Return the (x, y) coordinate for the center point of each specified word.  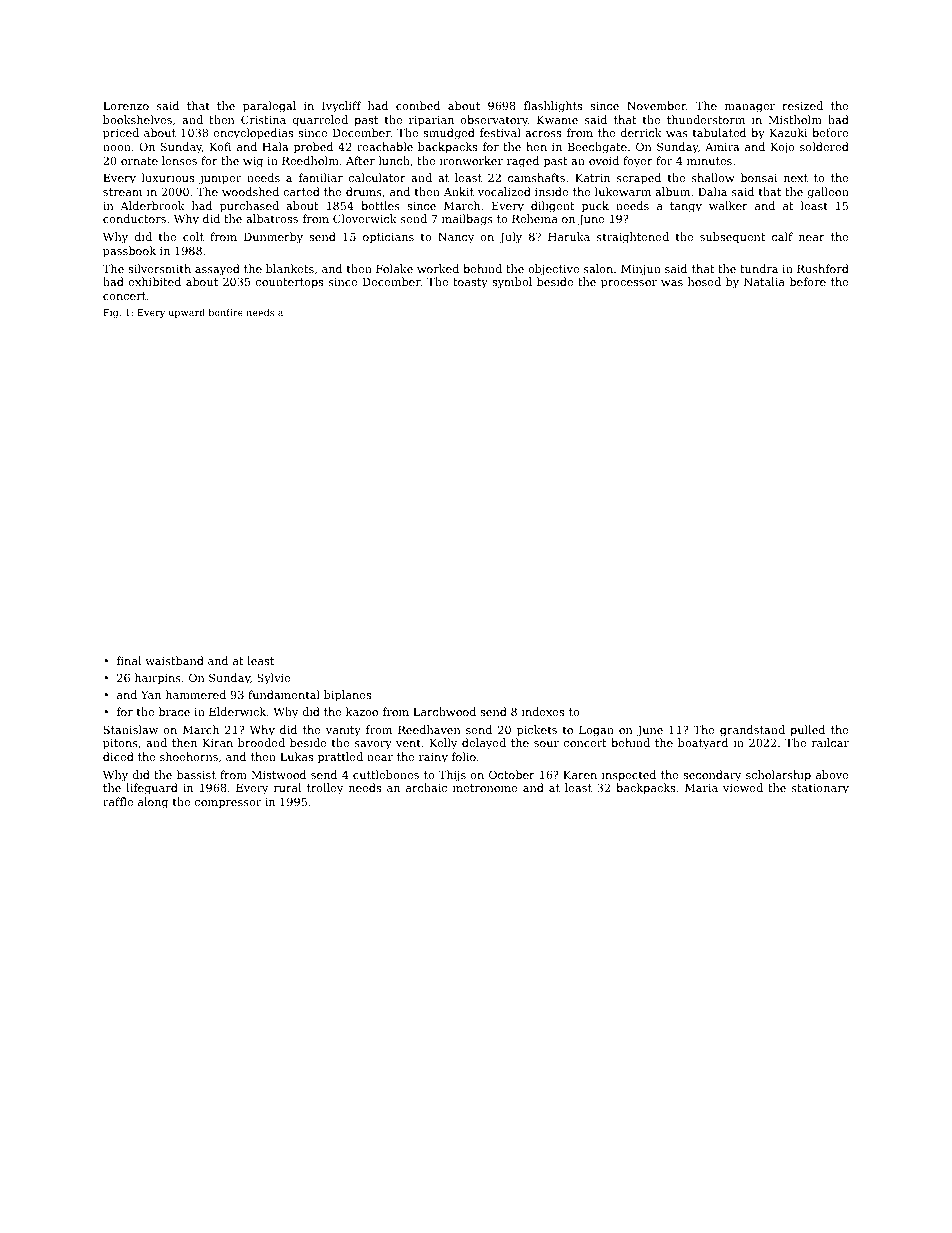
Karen (580, 775)
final (129, 660)
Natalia (764, 281)
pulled (807, 731)
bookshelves (137, 119)
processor (629, 284)
